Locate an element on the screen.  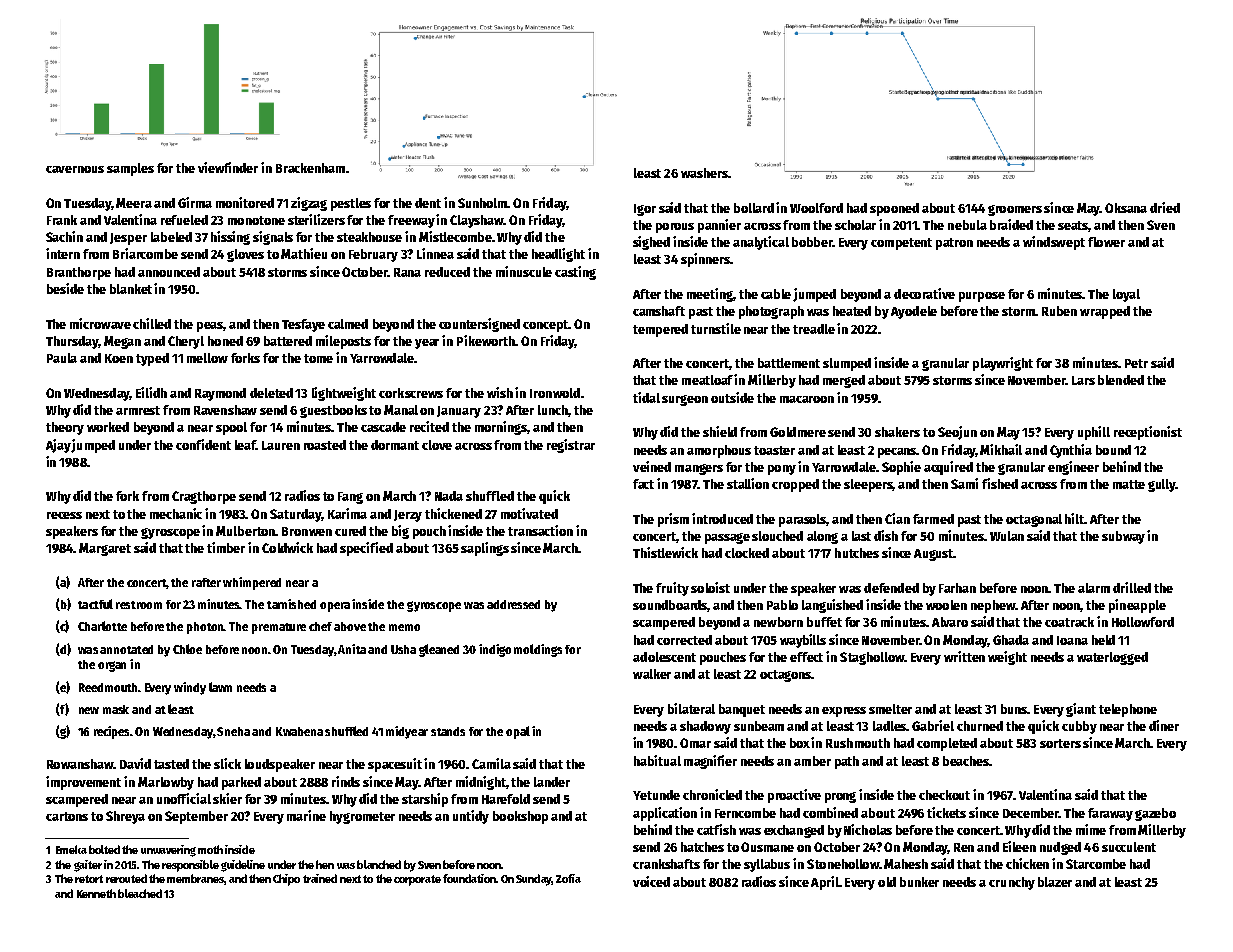
Mikhail is located at coordinates (1001, 449).
